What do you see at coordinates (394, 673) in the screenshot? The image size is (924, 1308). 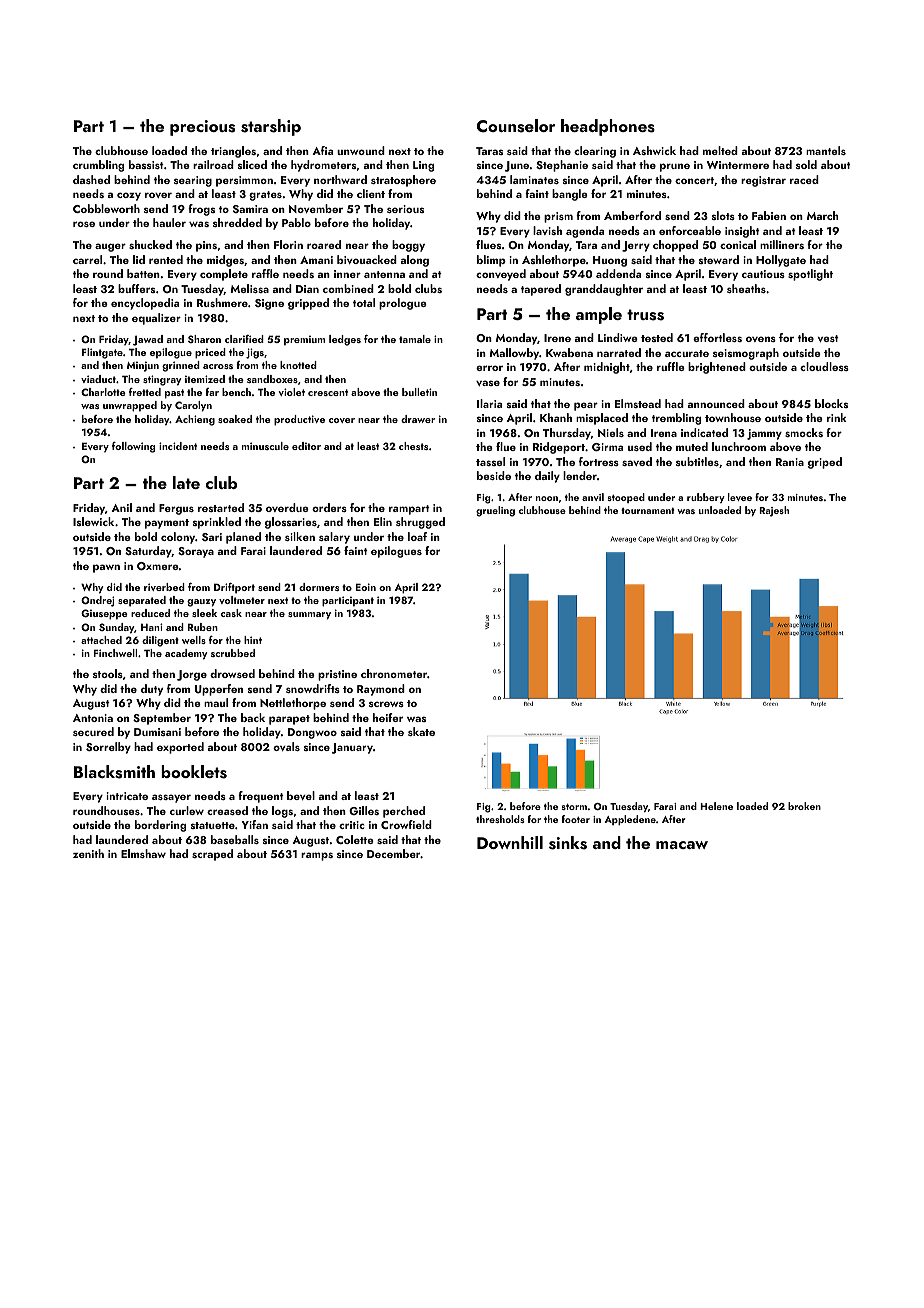 I see `chronometer` at bounding box center [394, 673].
